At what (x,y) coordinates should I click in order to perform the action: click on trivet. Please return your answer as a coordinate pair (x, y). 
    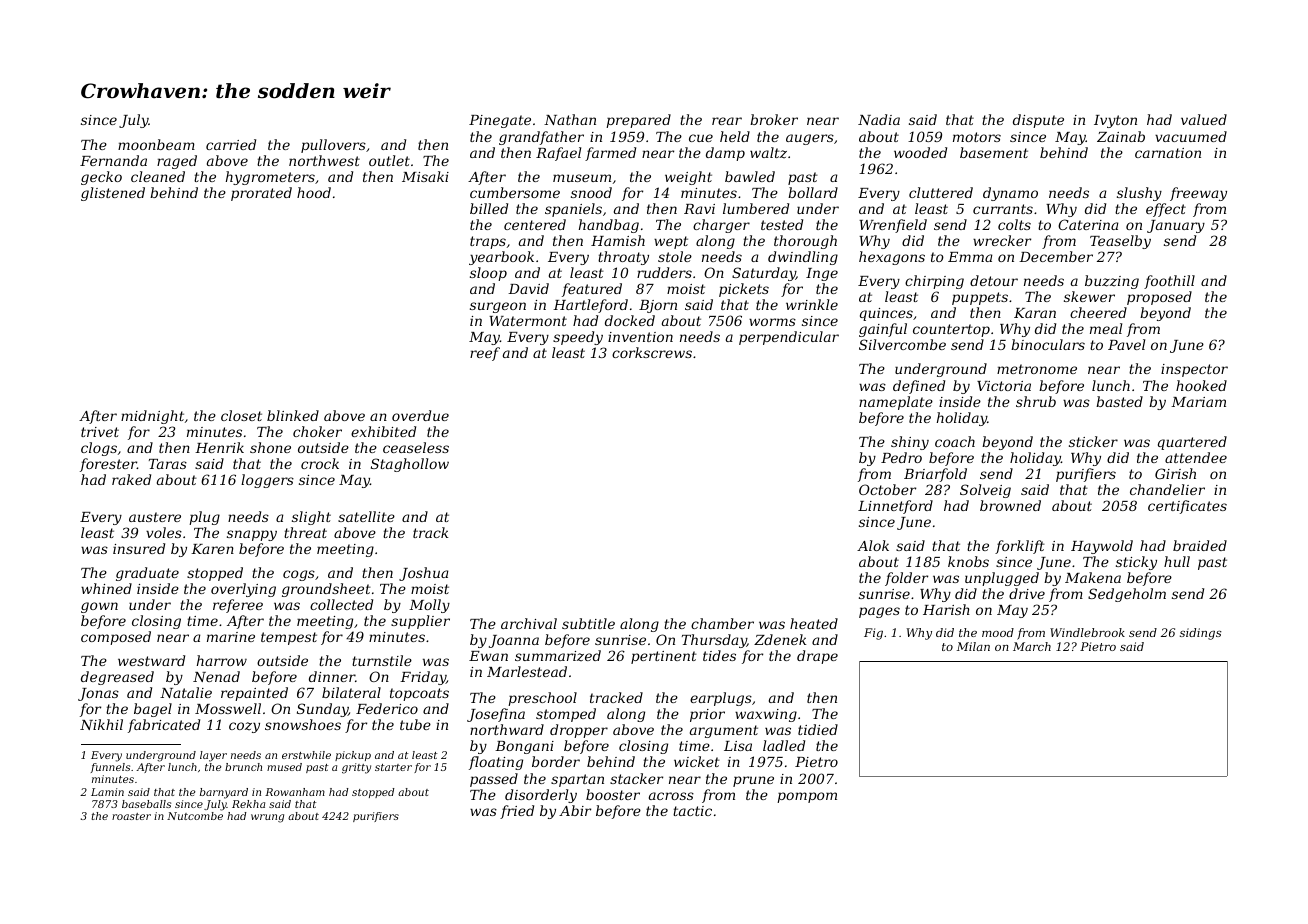
    Looking at the image, I should click on (100, 432).
